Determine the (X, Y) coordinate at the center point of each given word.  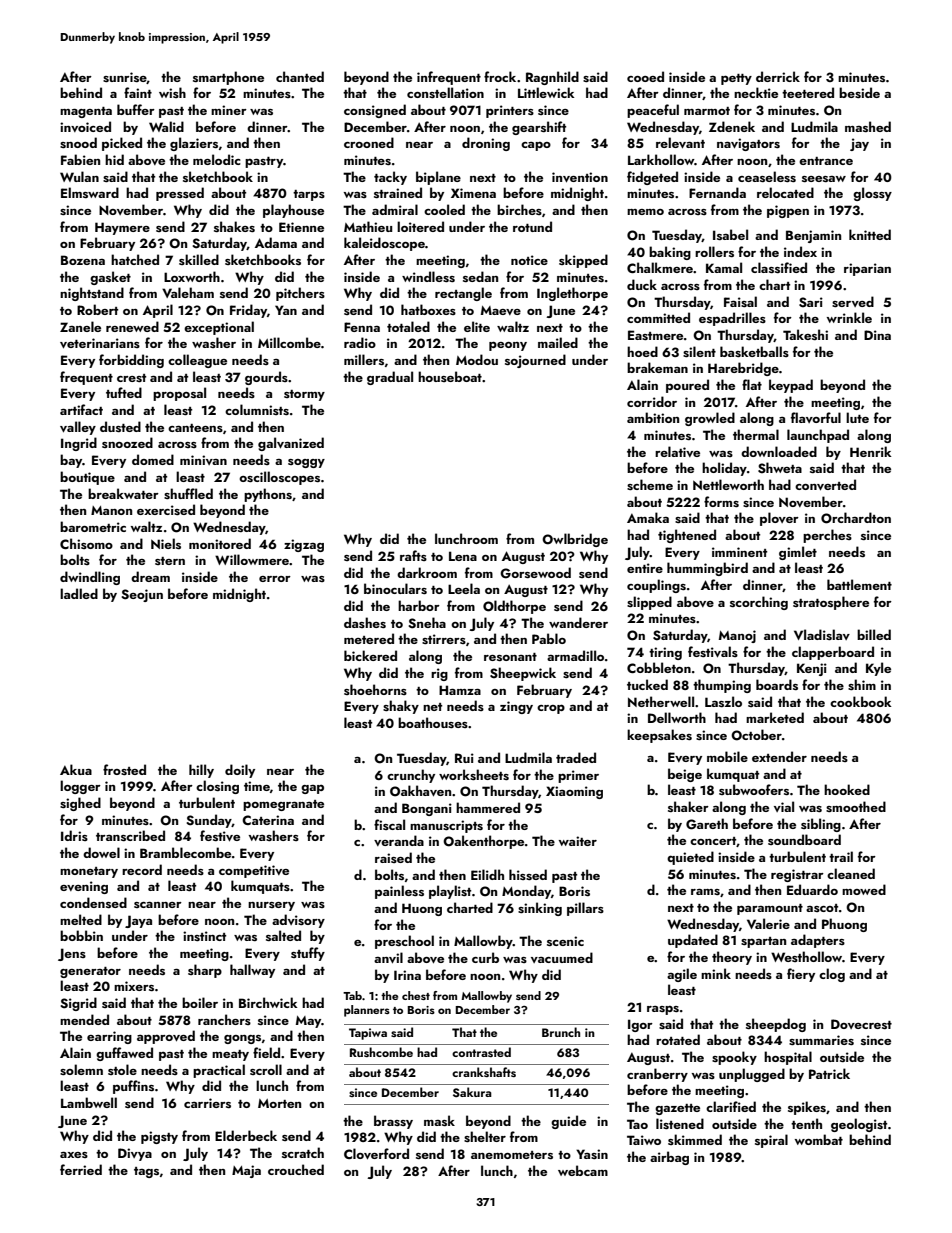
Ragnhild (552, 78)
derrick (778, 76)
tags (146, 1172)
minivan (203, 460)
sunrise (125, 78)
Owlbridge (575, 540)
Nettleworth (728, 484)
